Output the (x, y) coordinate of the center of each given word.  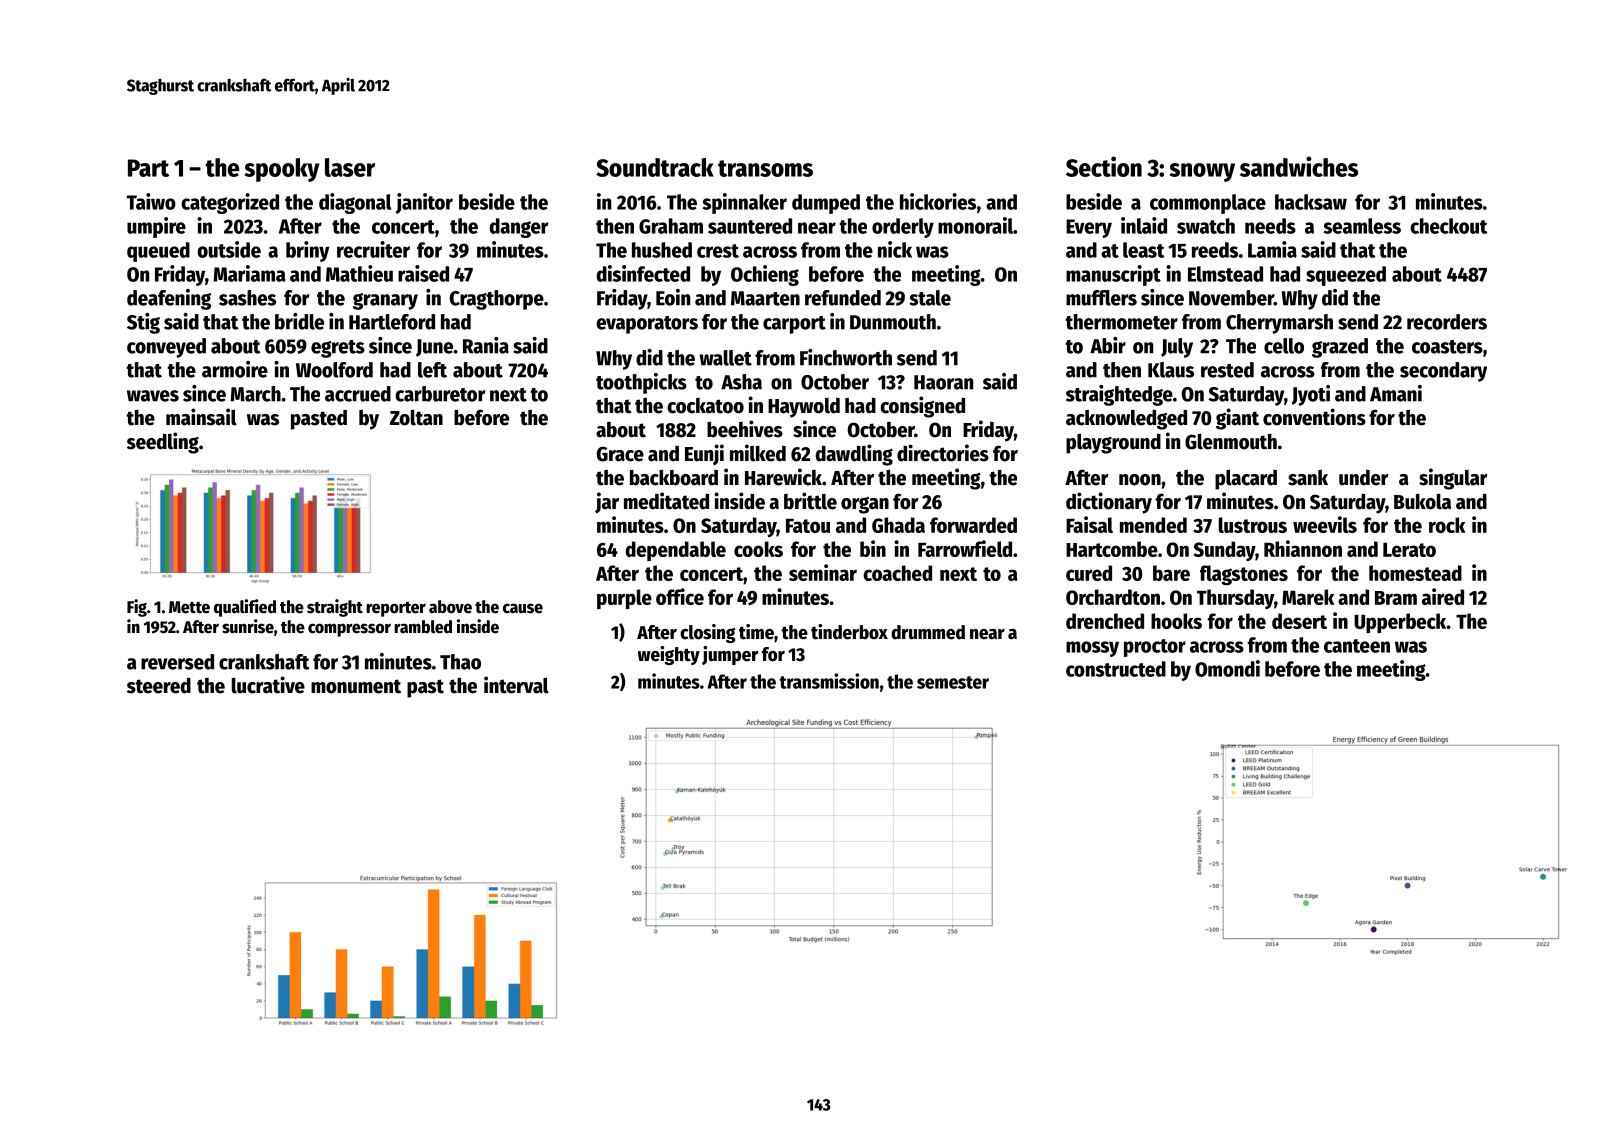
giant (1237, 419)
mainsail (201, 417)
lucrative (268, 685)
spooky (282, 170)
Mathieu (359, 273)
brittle (810, 501)
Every (1089, 228)
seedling (163, 443)
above (450, 607)
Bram (1396, 598)
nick (895, 249)
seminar (823, 572)
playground (1113, 443)
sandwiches (1299, 166)
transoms (765, 168)
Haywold (804, 408)
